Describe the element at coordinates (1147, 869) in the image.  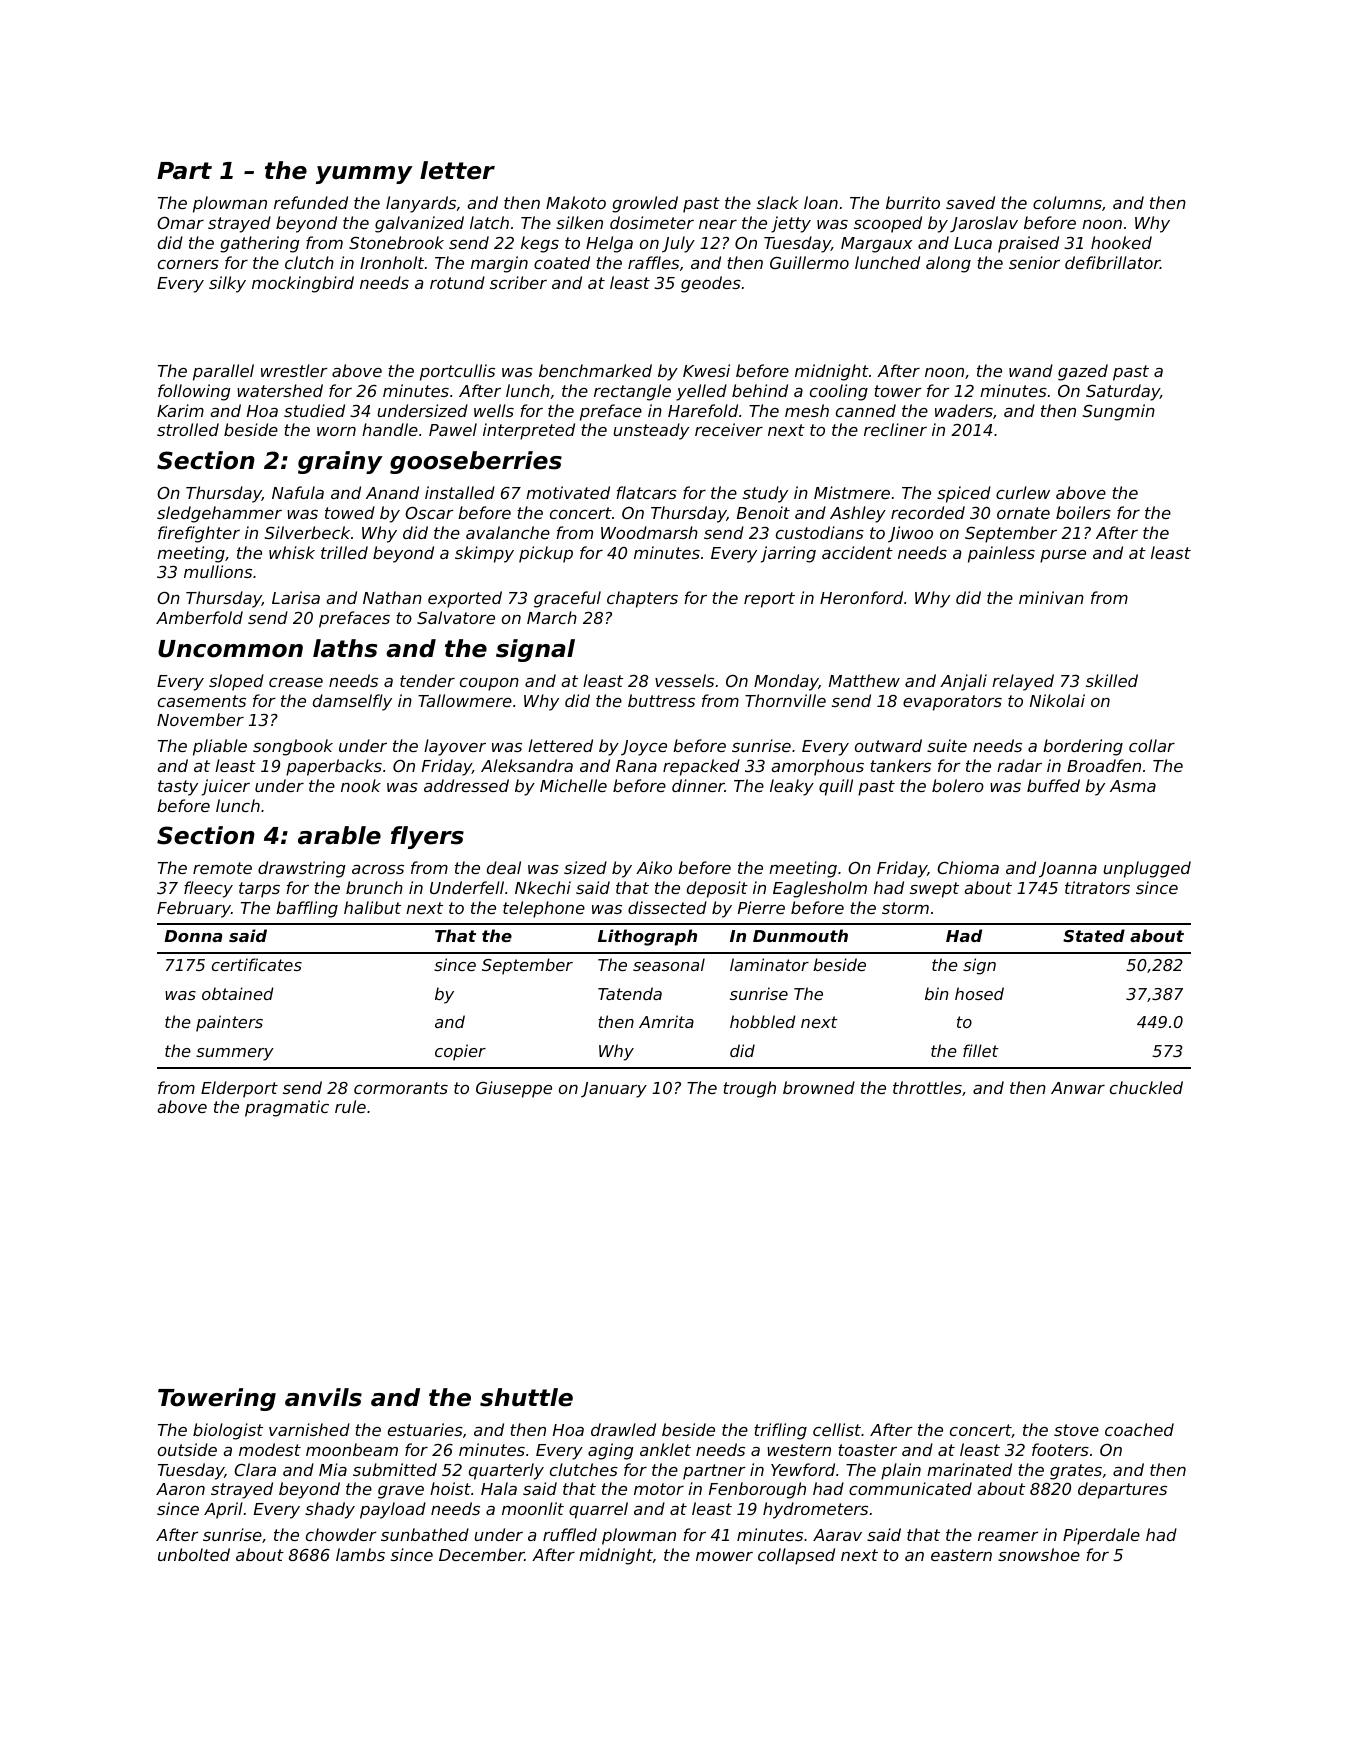
I see `unplugged` at that location.
